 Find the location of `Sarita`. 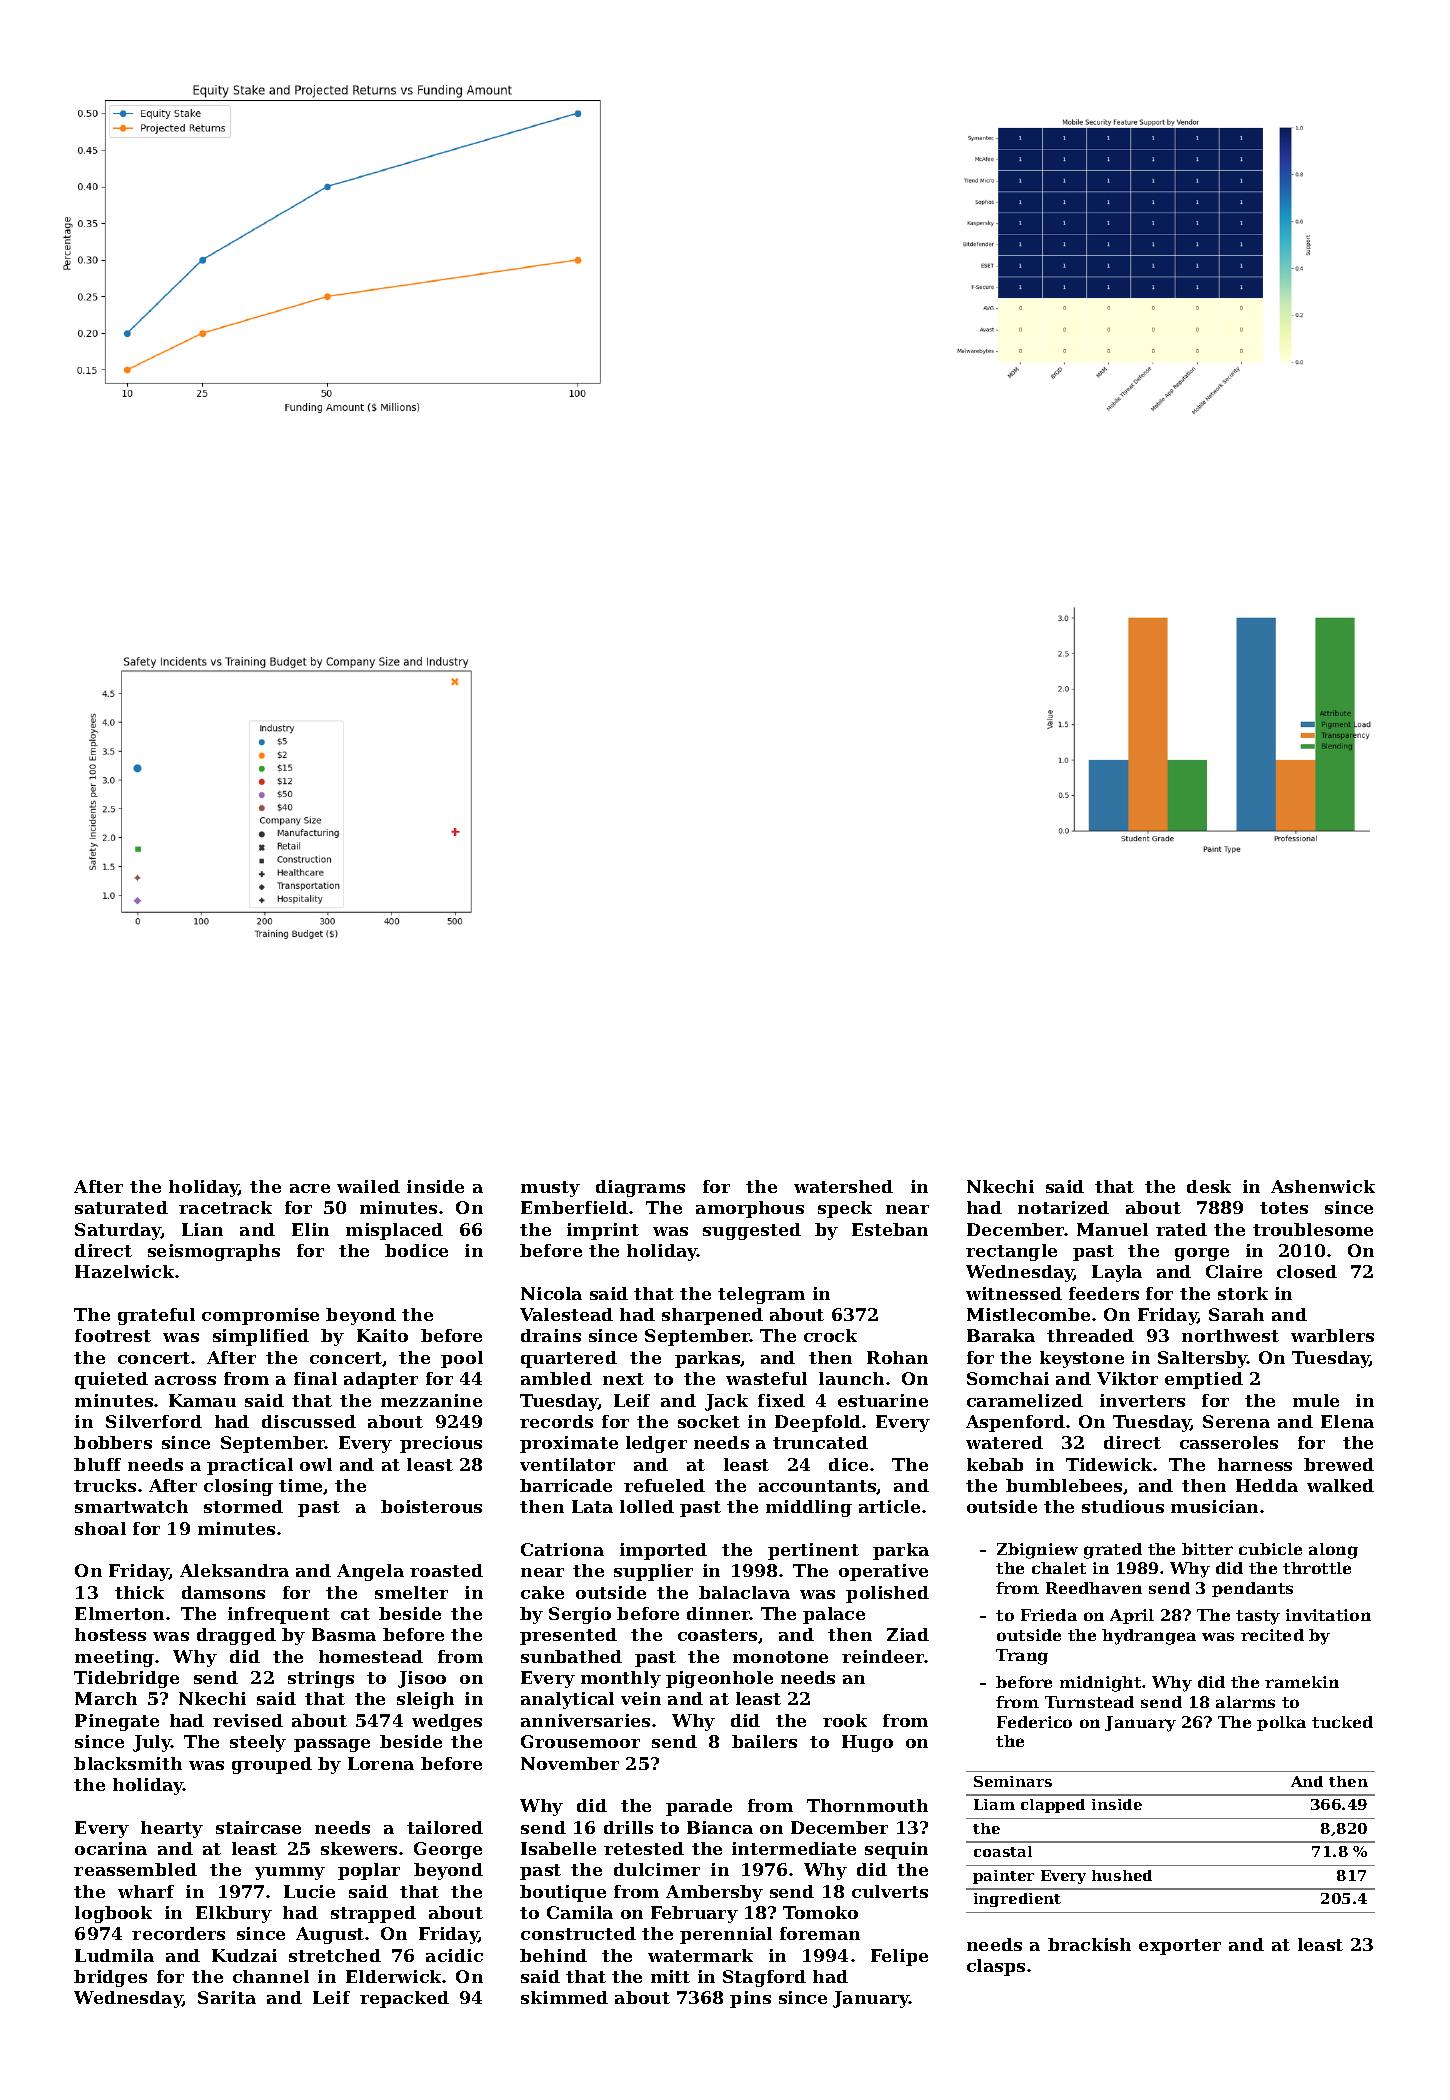

Sarita is located at coordinates (227, 1997).
